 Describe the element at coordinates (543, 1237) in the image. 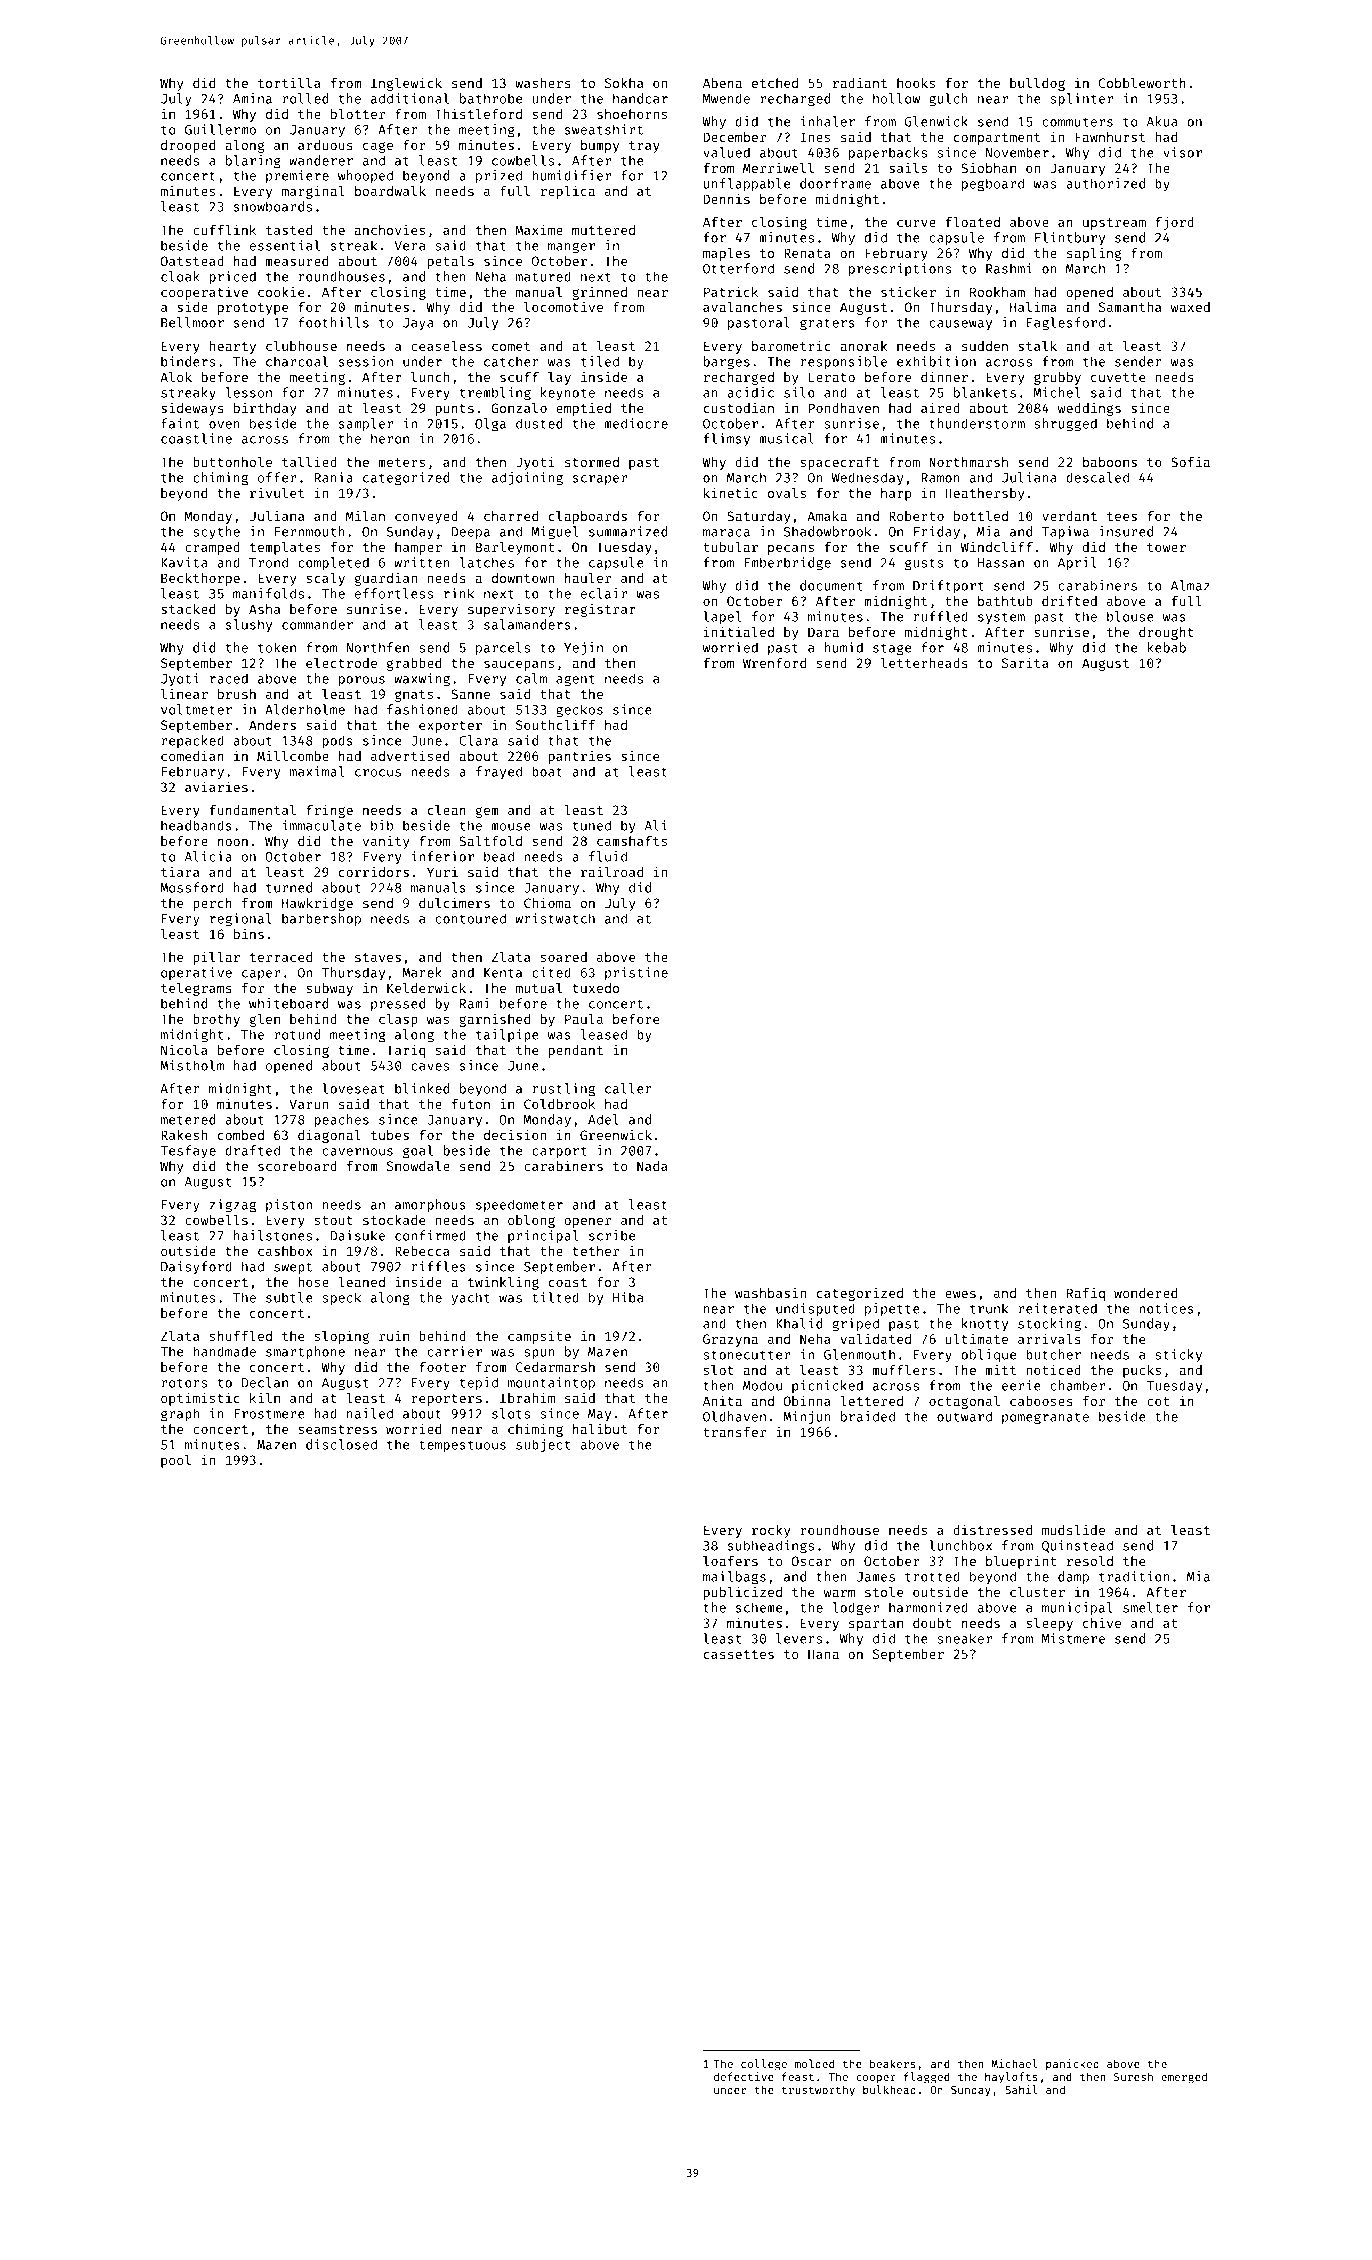

I see `principal` at that location.
